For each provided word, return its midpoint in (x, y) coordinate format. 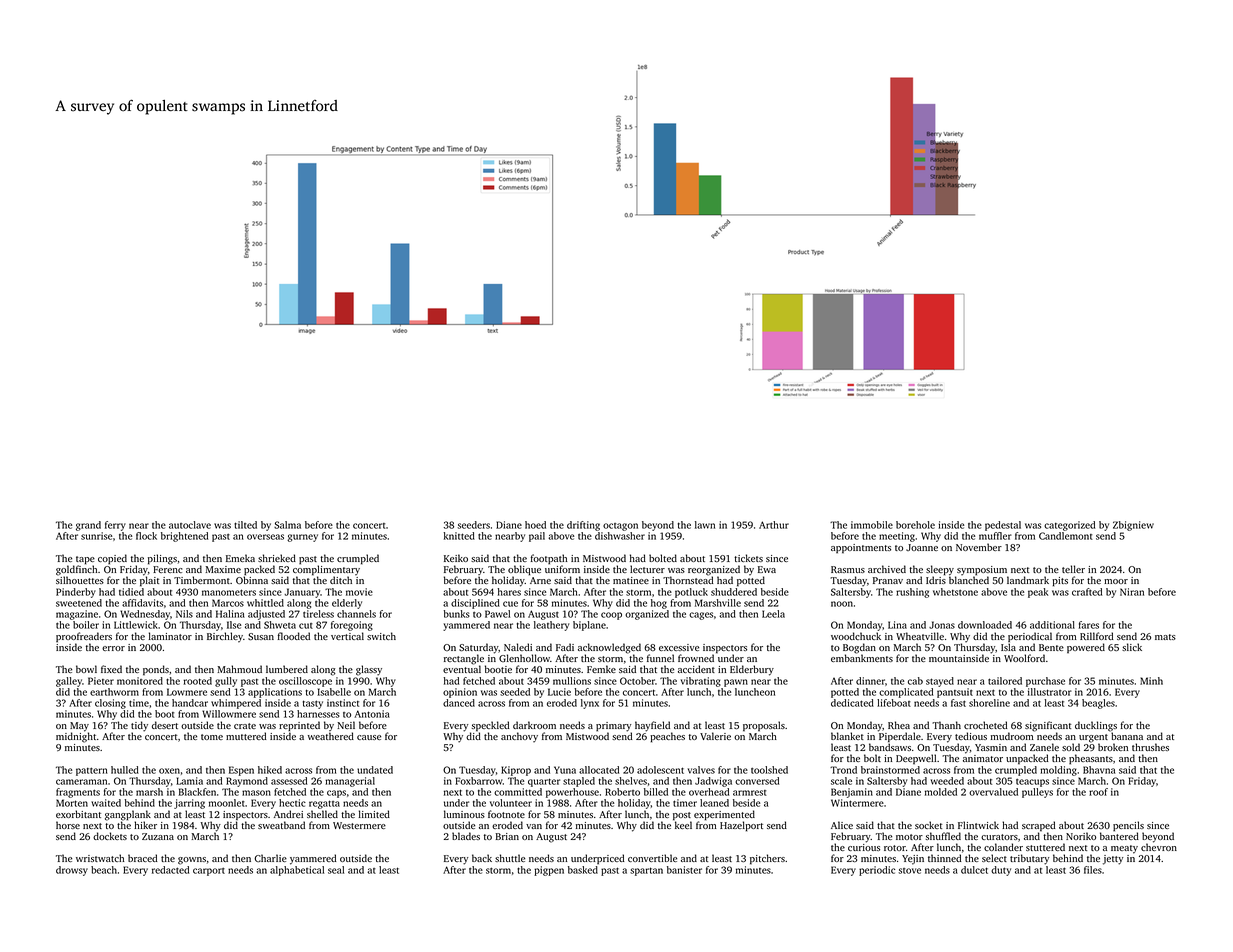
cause (369, 737)
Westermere (359, 825)
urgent (1093, 738)
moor (1116, 581)
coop (611, 616)
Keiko (456, 558)
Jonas (942, 625)
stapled (579, 782)
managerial (350, 782)
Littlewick (136, 625)
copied (112, 559)
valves (701, 770)
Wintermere (857, 803)
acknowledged (609, 648)
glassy (369, 670)
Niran (1132, 592)
